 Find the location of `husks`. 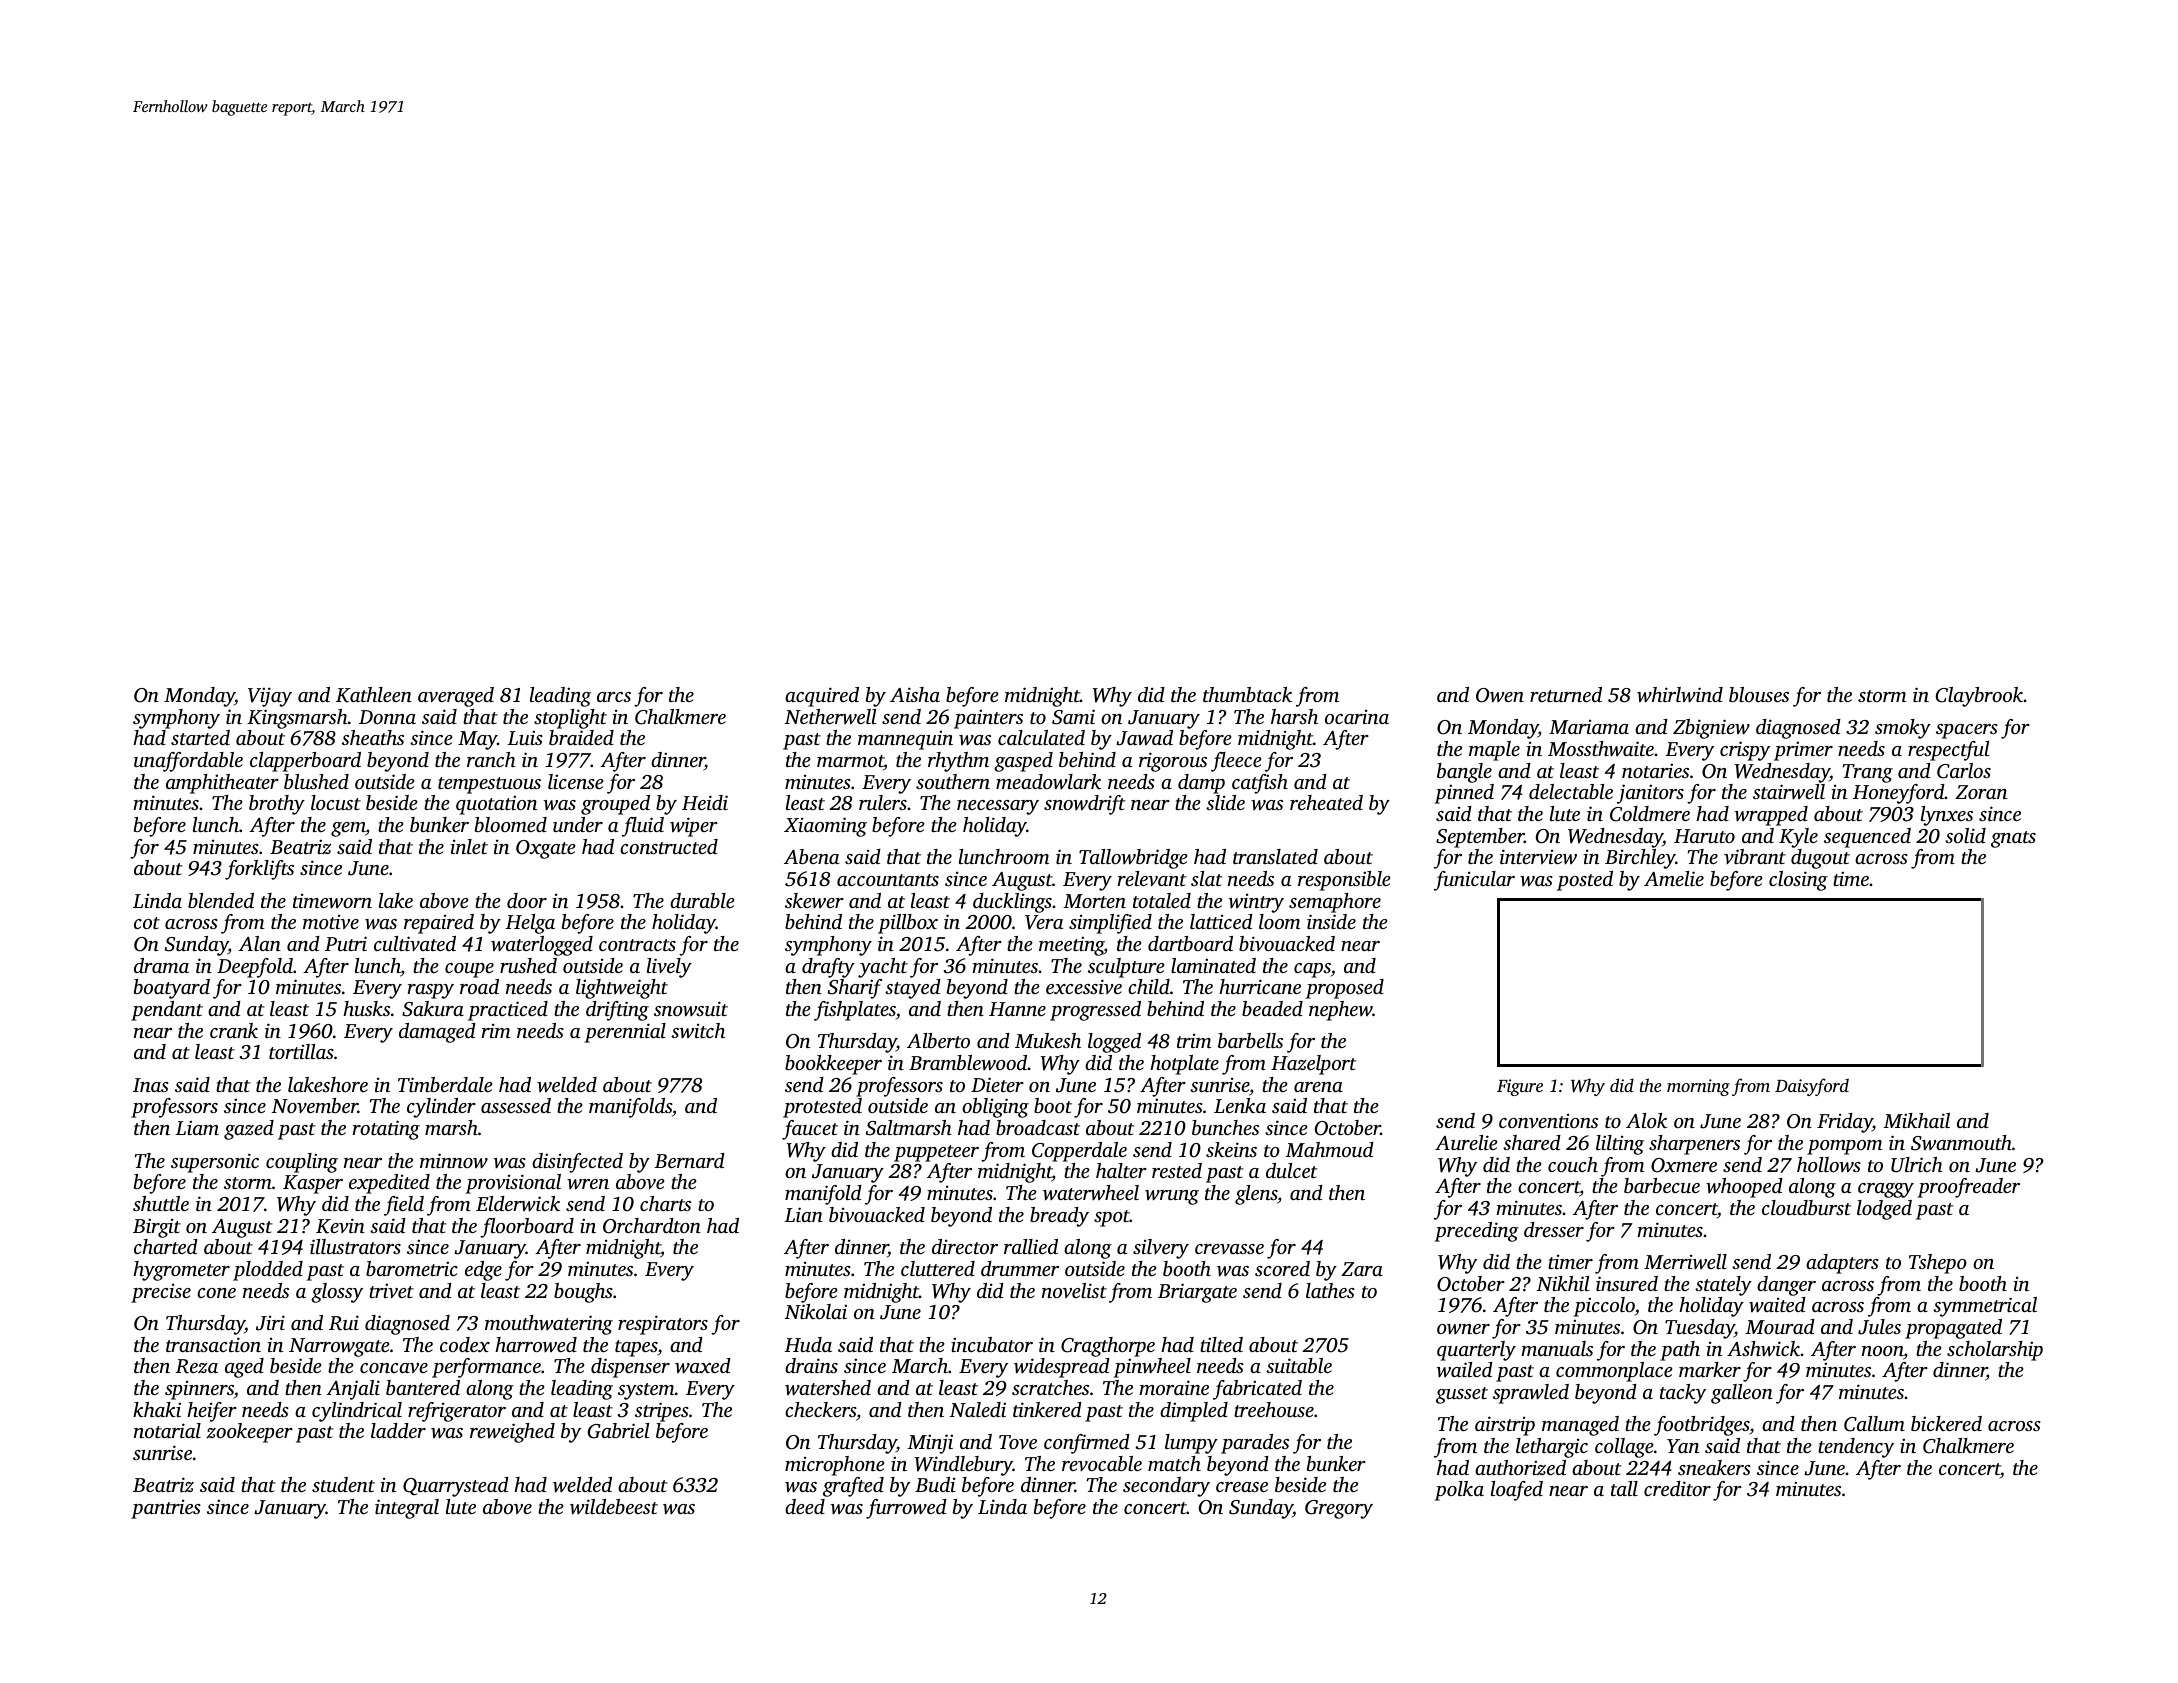

husks is located at coordinates (366, 1008).
